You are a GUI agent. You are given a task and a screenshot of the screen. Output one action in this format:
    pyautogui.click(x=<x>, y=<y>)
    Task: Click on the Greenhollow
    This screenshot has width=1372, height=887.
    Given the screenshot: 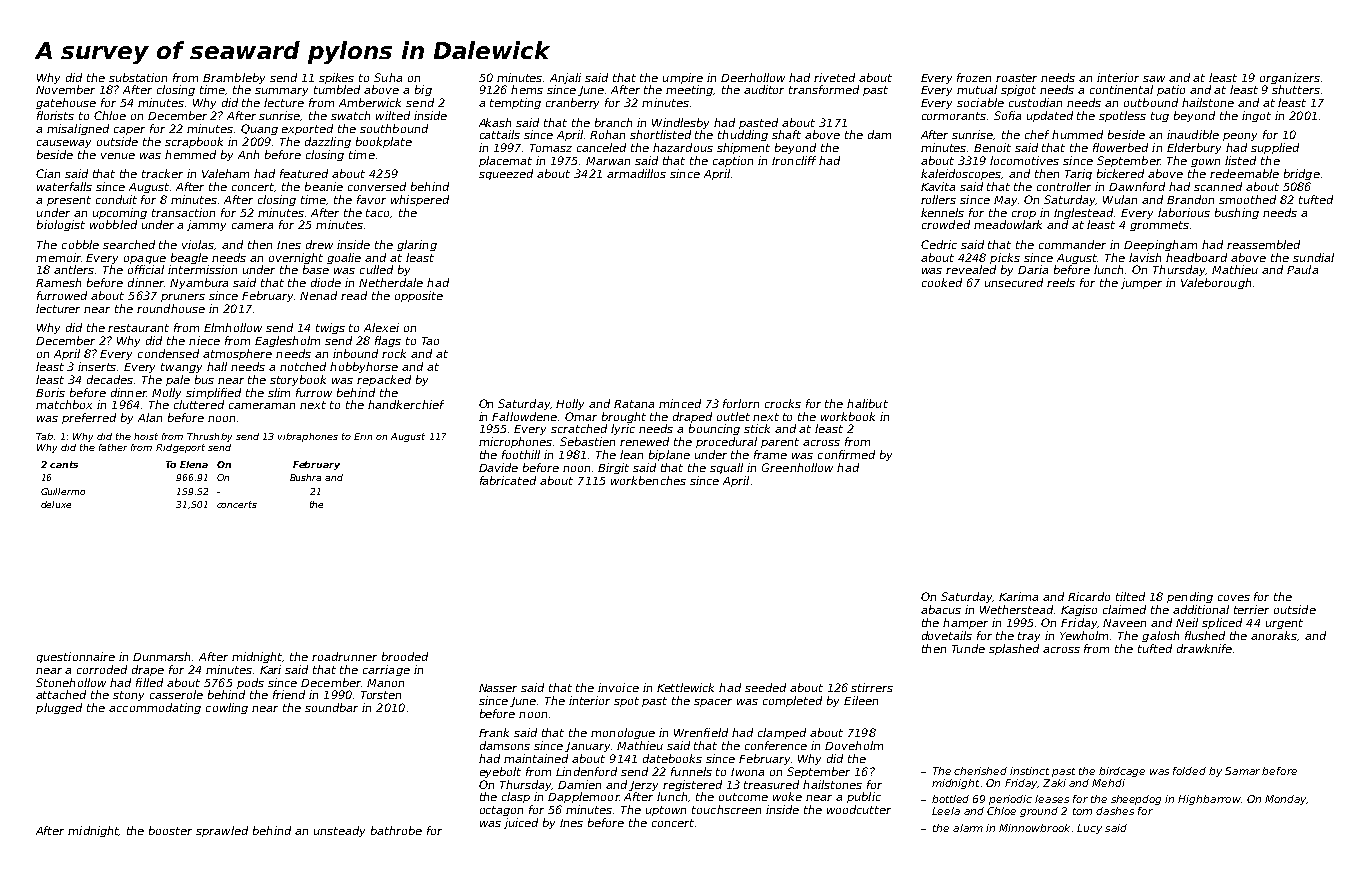 What is the action you would take?
    pyautogui.click(x=797, y=467)
